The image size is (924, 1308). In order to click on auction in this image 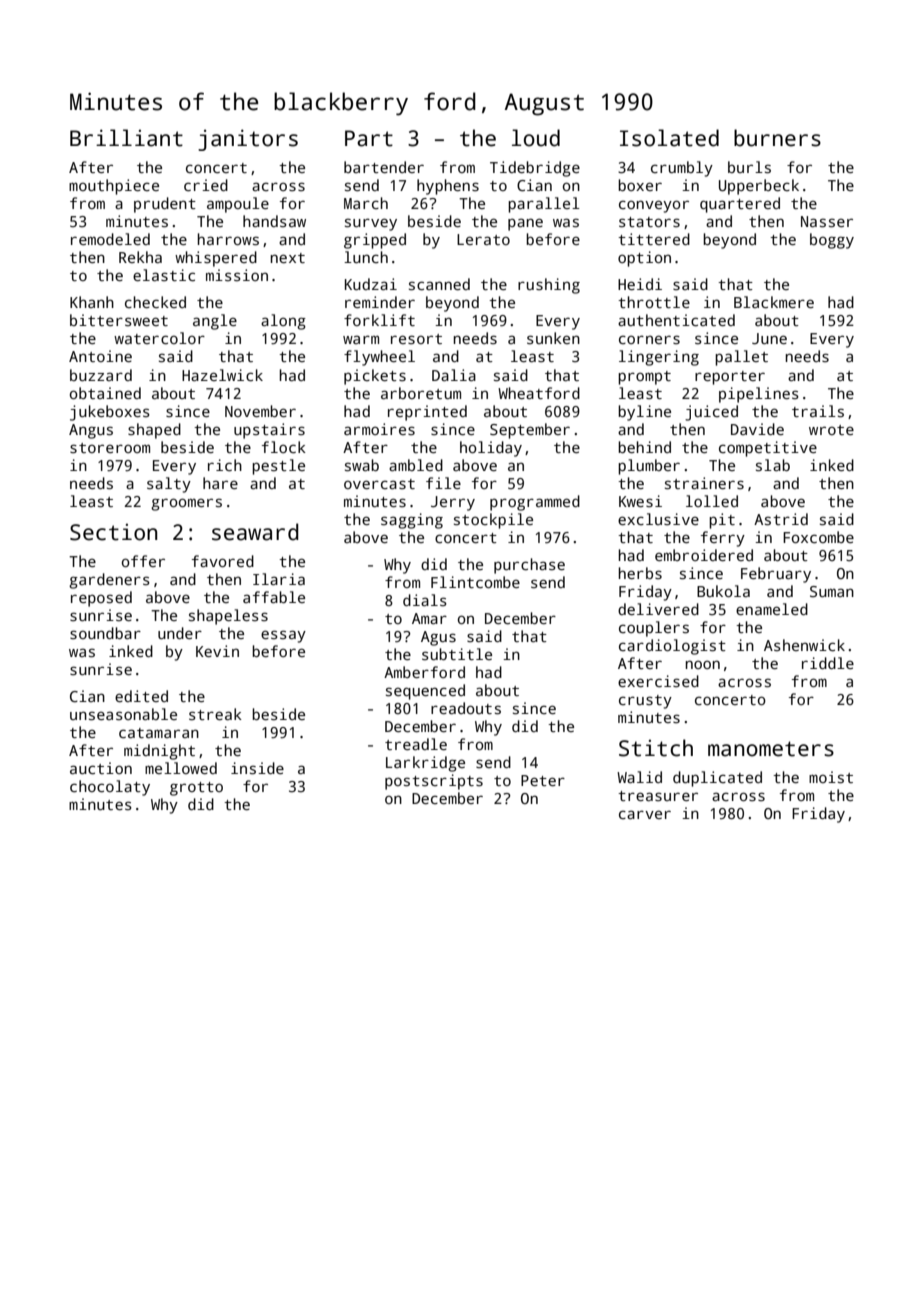, I will do `click(101, 768)`.
